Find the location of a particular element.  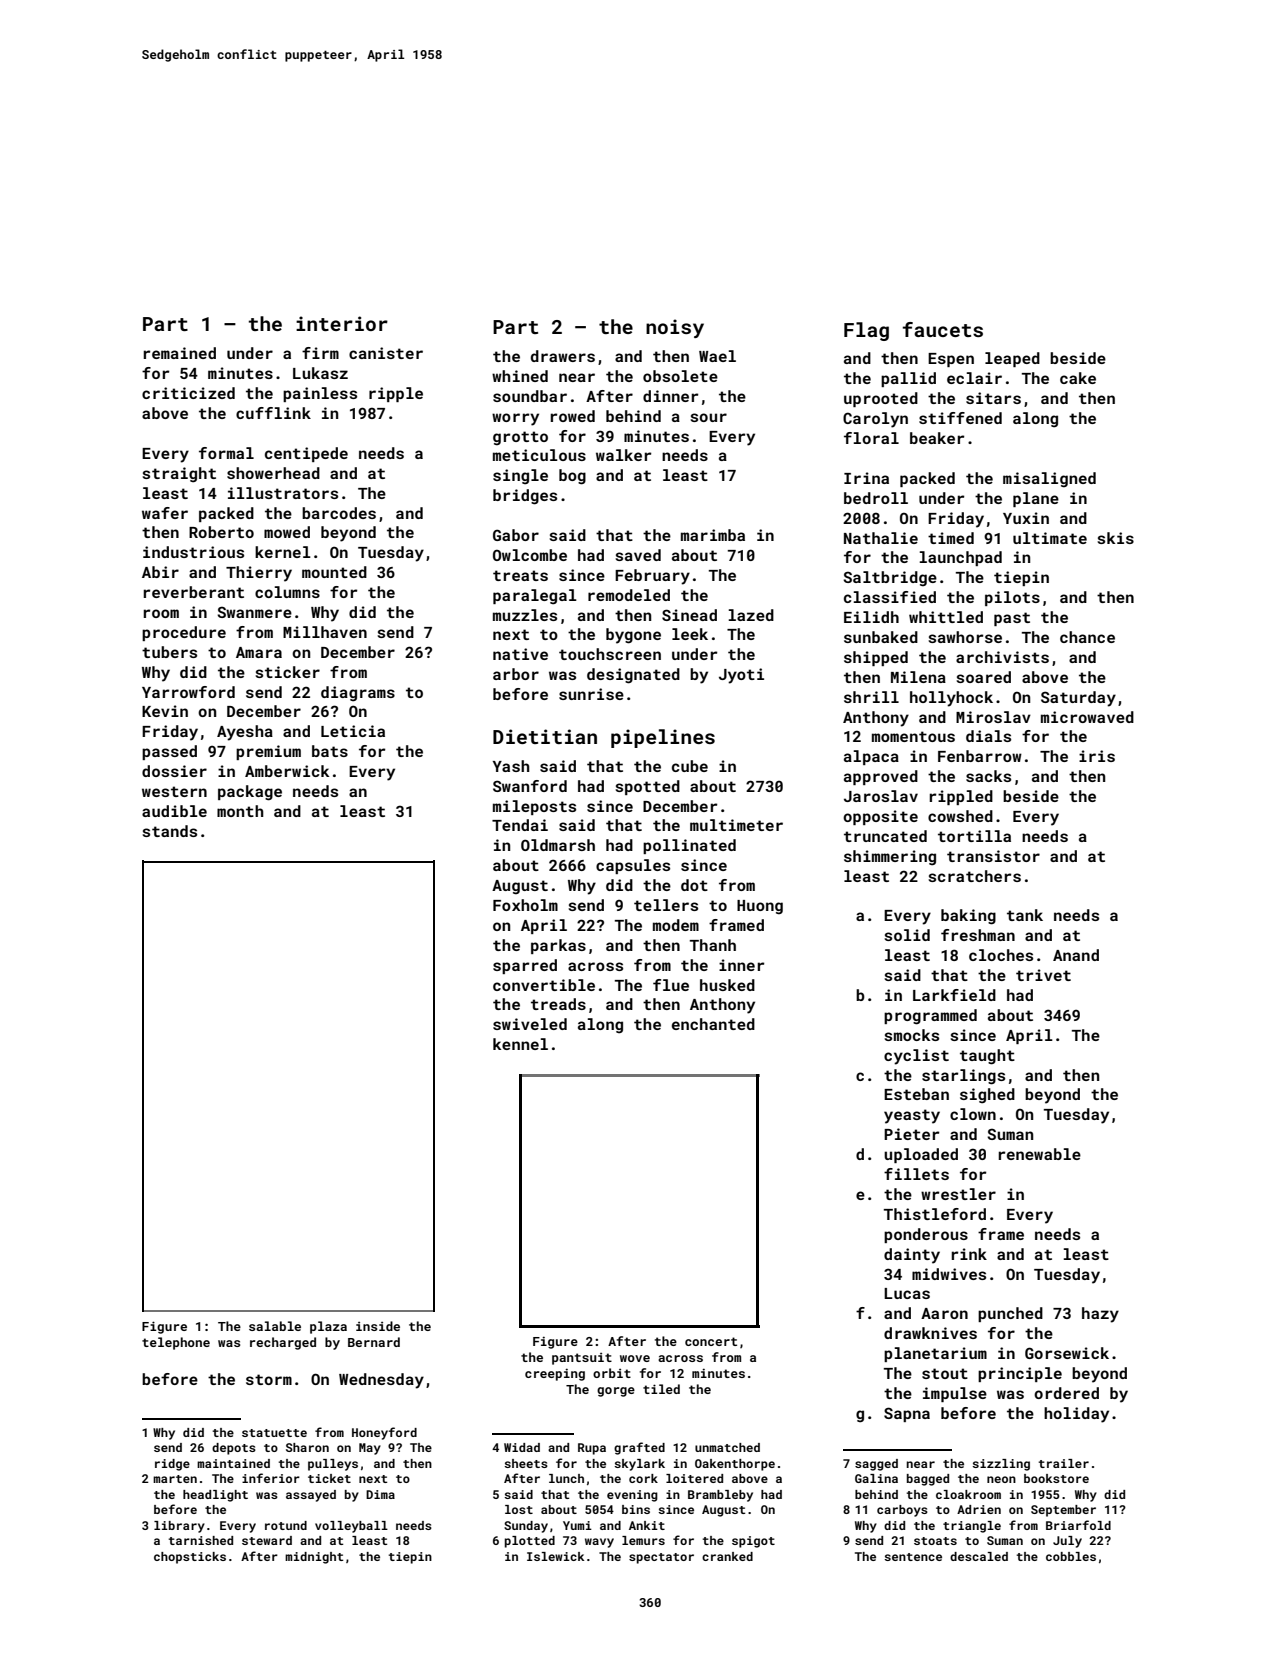

salable is located at coordinates (275, 1326).
